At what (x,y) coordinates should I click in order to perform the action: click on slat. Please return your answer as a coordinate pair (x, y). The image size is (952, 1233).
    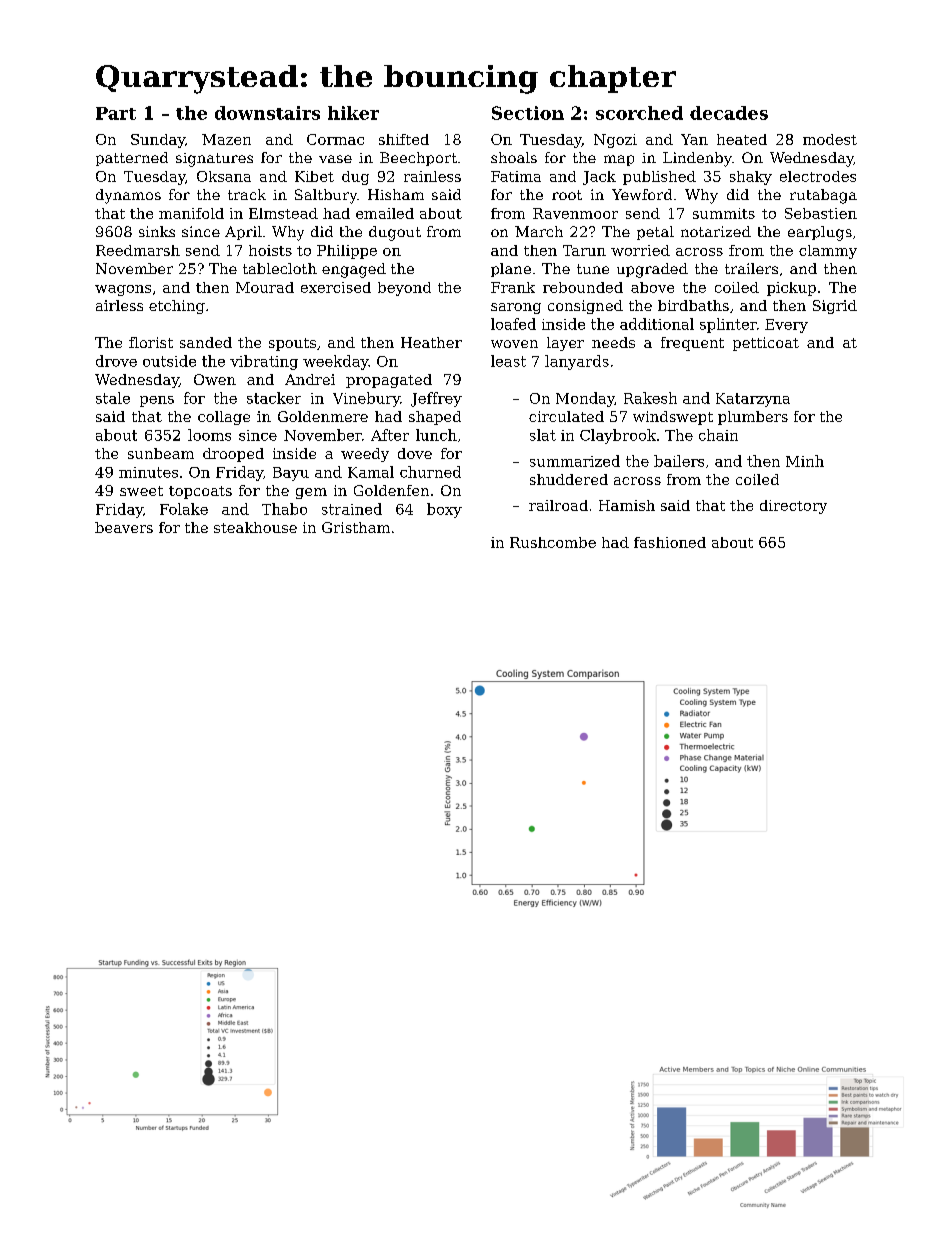
    Looking at the image, I should click on (543, 435).
